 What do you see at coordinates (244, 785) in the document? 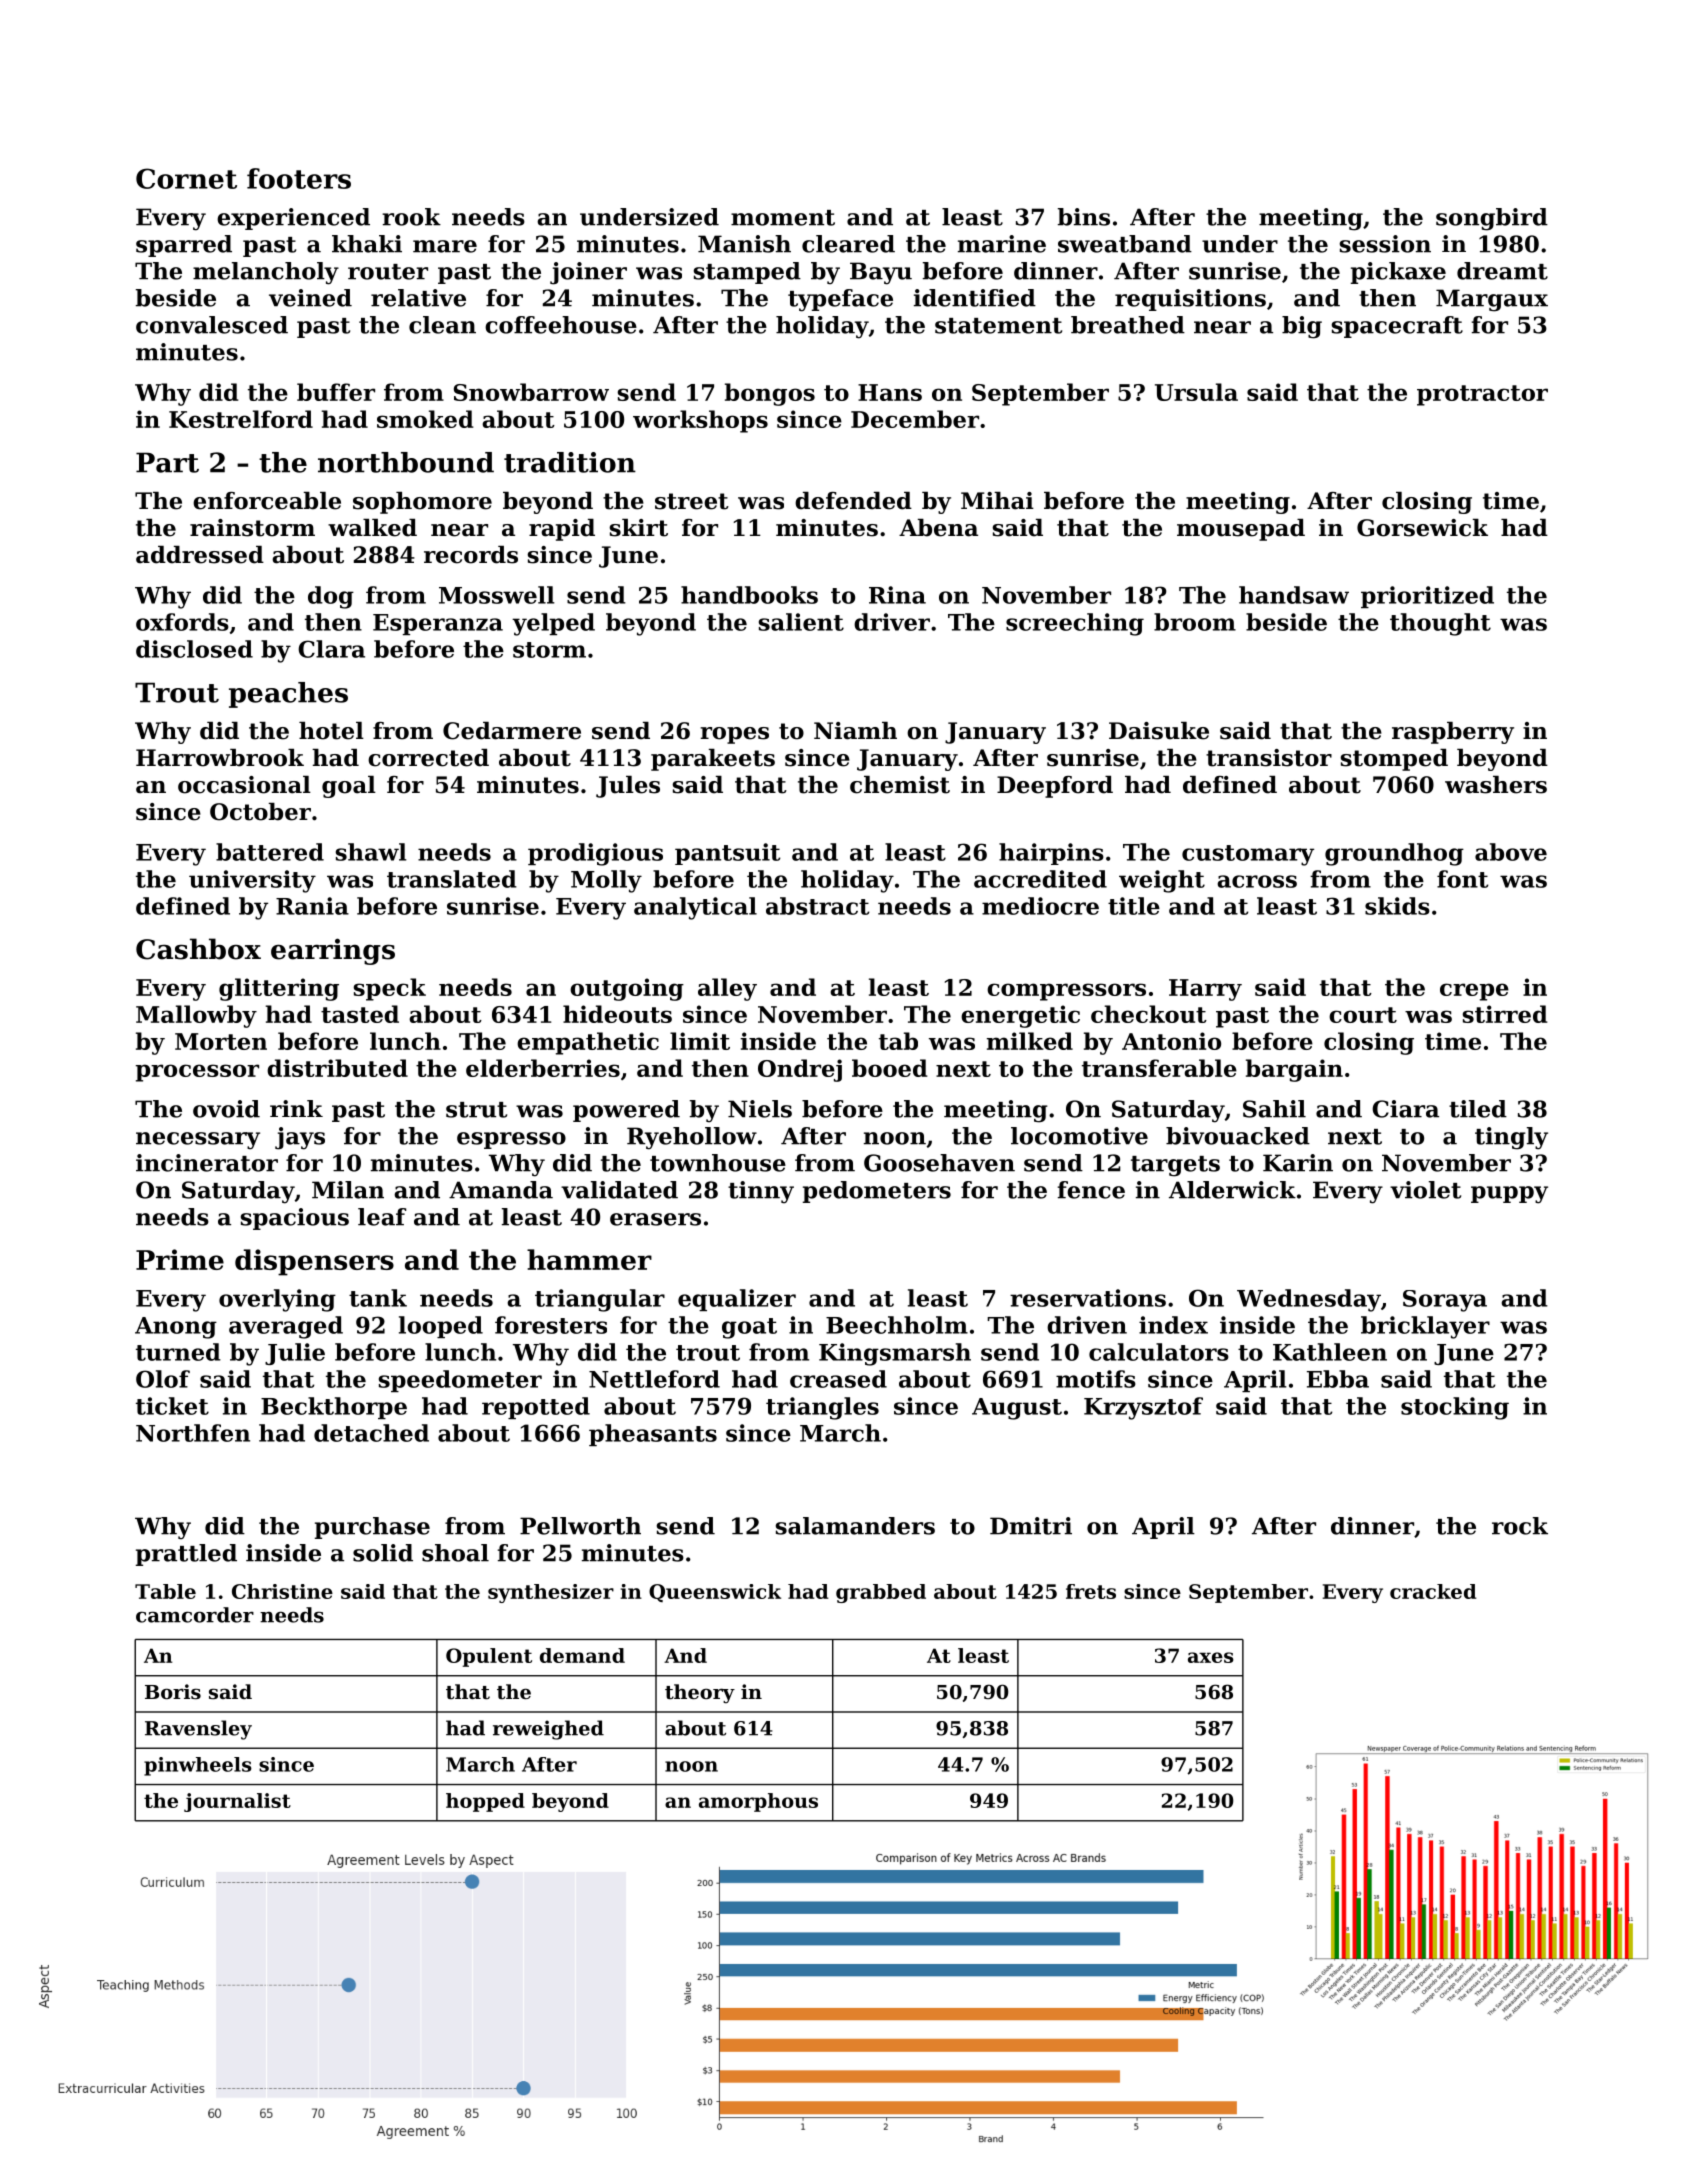
I see `occasional` at bounding box center [244, 785].
